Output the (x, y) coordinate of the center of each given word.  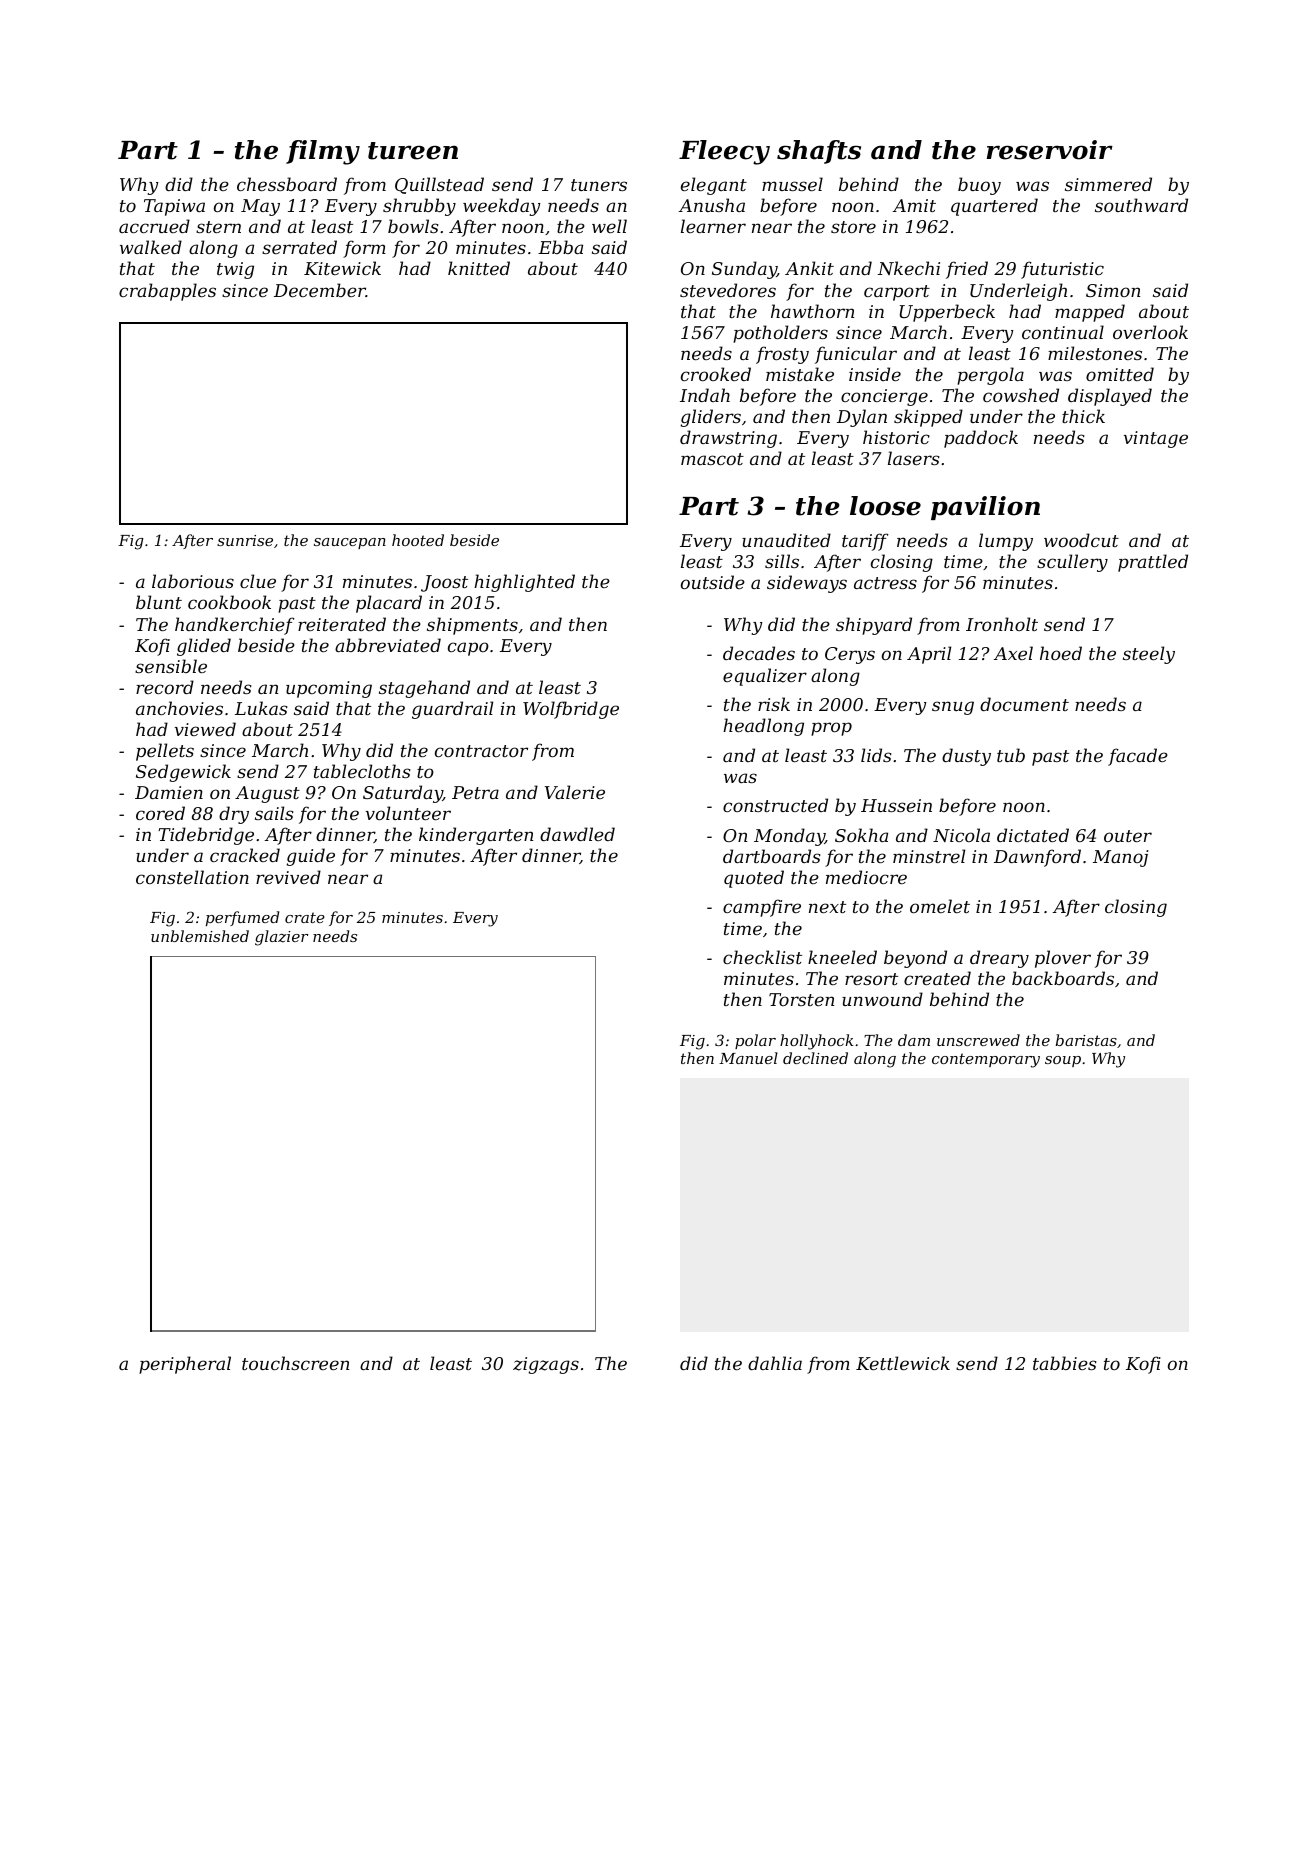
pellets (165, 752)
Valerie (575, 792)
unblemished (200, 936)
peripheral (185, 1365)
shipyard (874, 626)
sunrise (245, 540)
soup (1063, 1061)
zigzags (546, 1365)
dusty (966, 757)
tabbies (1065, 1363)
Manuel (748, 1058)
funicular (856, 355)
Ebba (560, 247)
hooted (418, 540)
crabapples (167, 292)
